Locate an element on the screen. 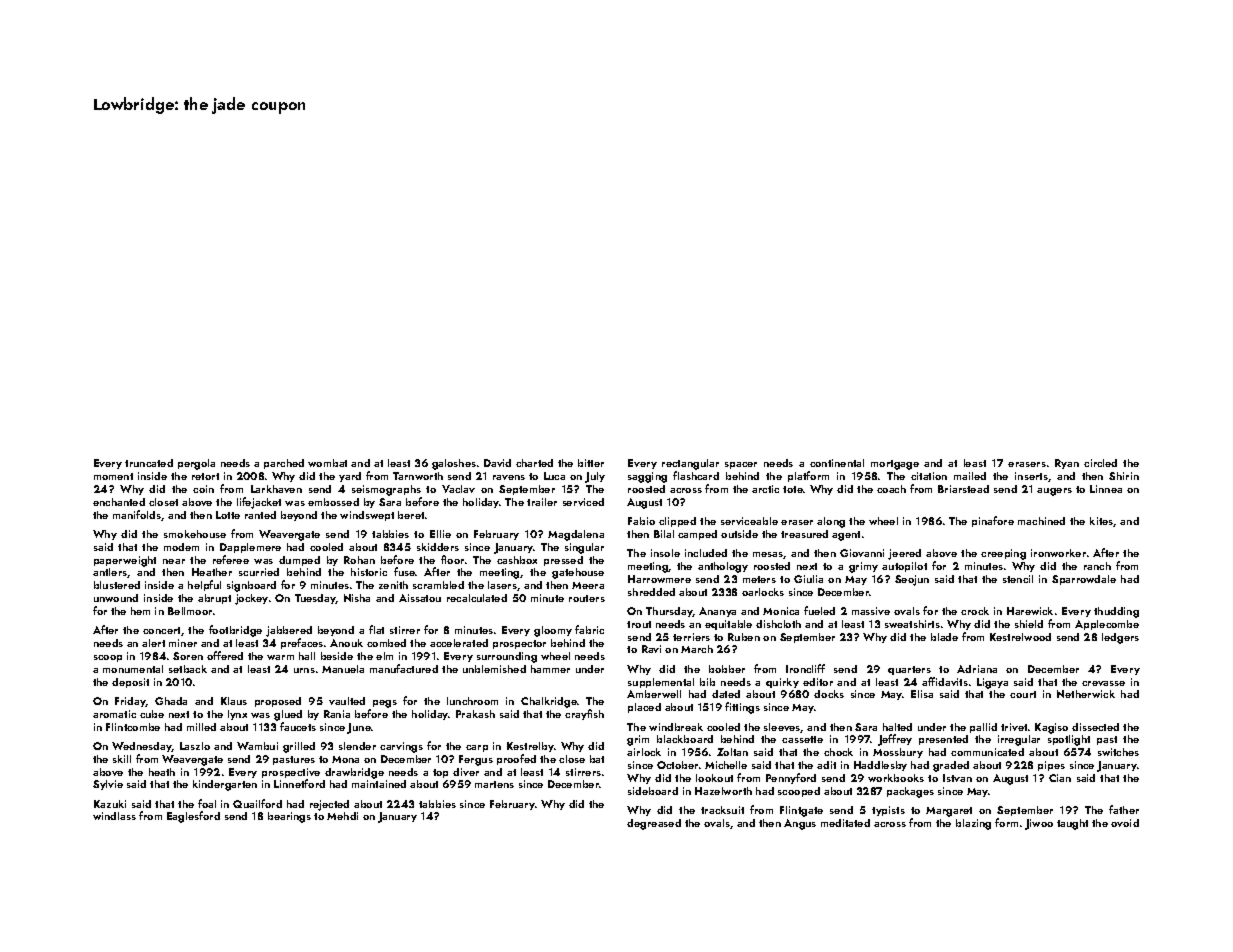 Image resolution: width=1233 pixels, height=952 pixels. ranch is located at coordinates (1097, 566).
